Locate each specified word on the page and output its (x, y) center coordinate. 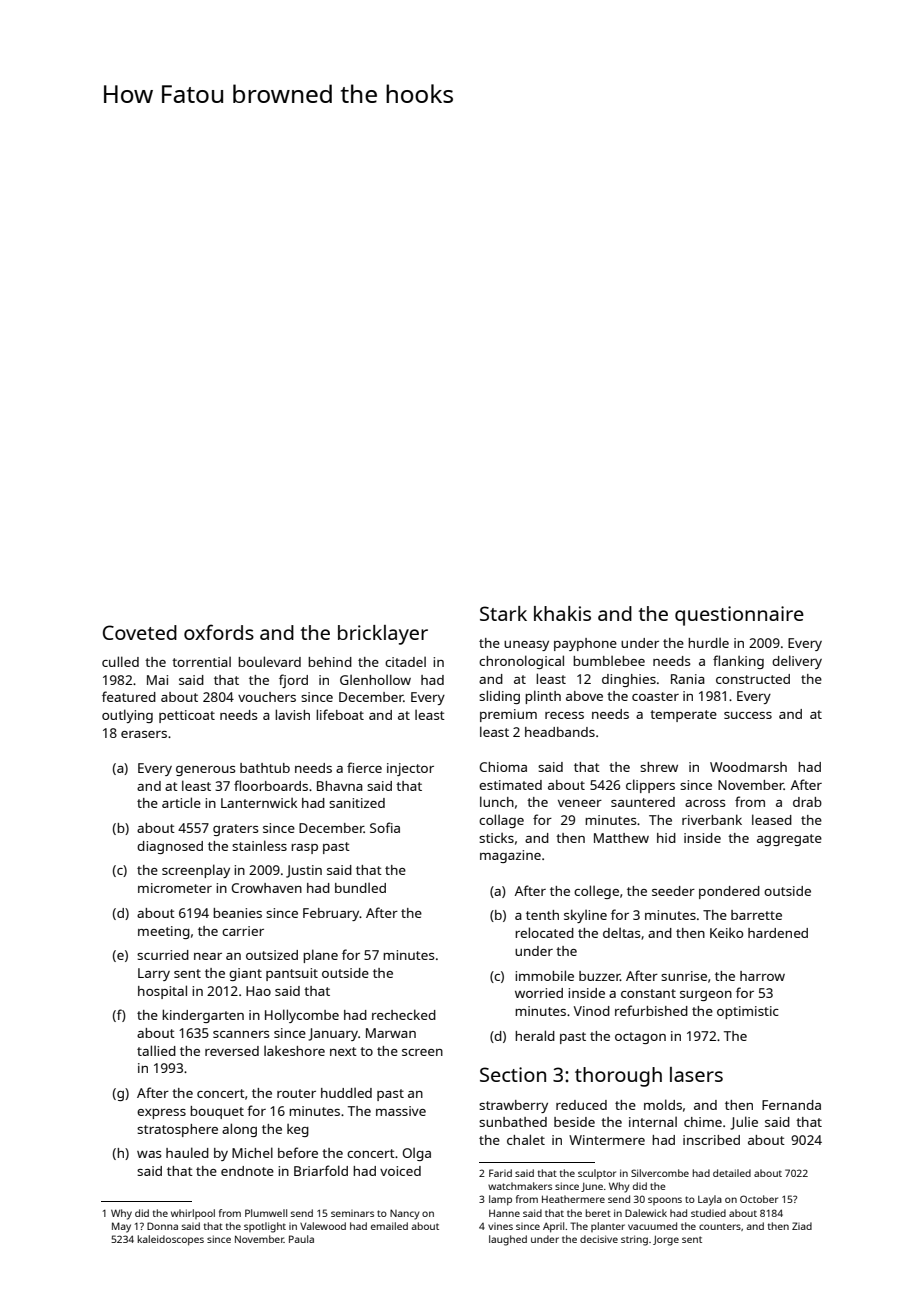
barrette (756, 915)
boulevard (269, 661)
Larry (154, 974)
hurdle (708, 643)
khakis (562, 613)
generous (205, 771)
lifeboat (340, 714)
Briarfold (321, 1170)
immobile (544, 975)
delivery (797, 662)
